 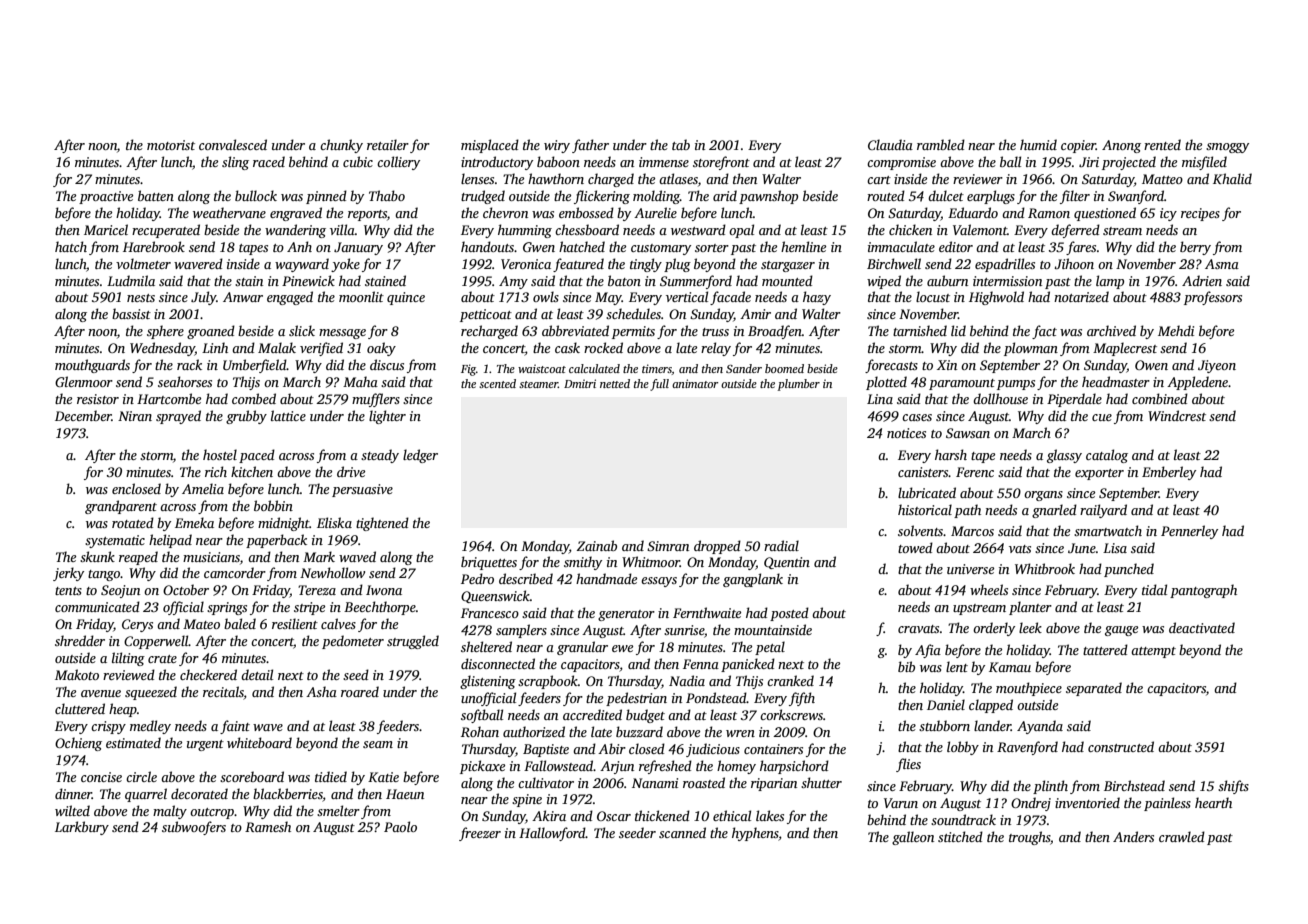 I want to click on subwoofers, so click(x=194, y=828).
